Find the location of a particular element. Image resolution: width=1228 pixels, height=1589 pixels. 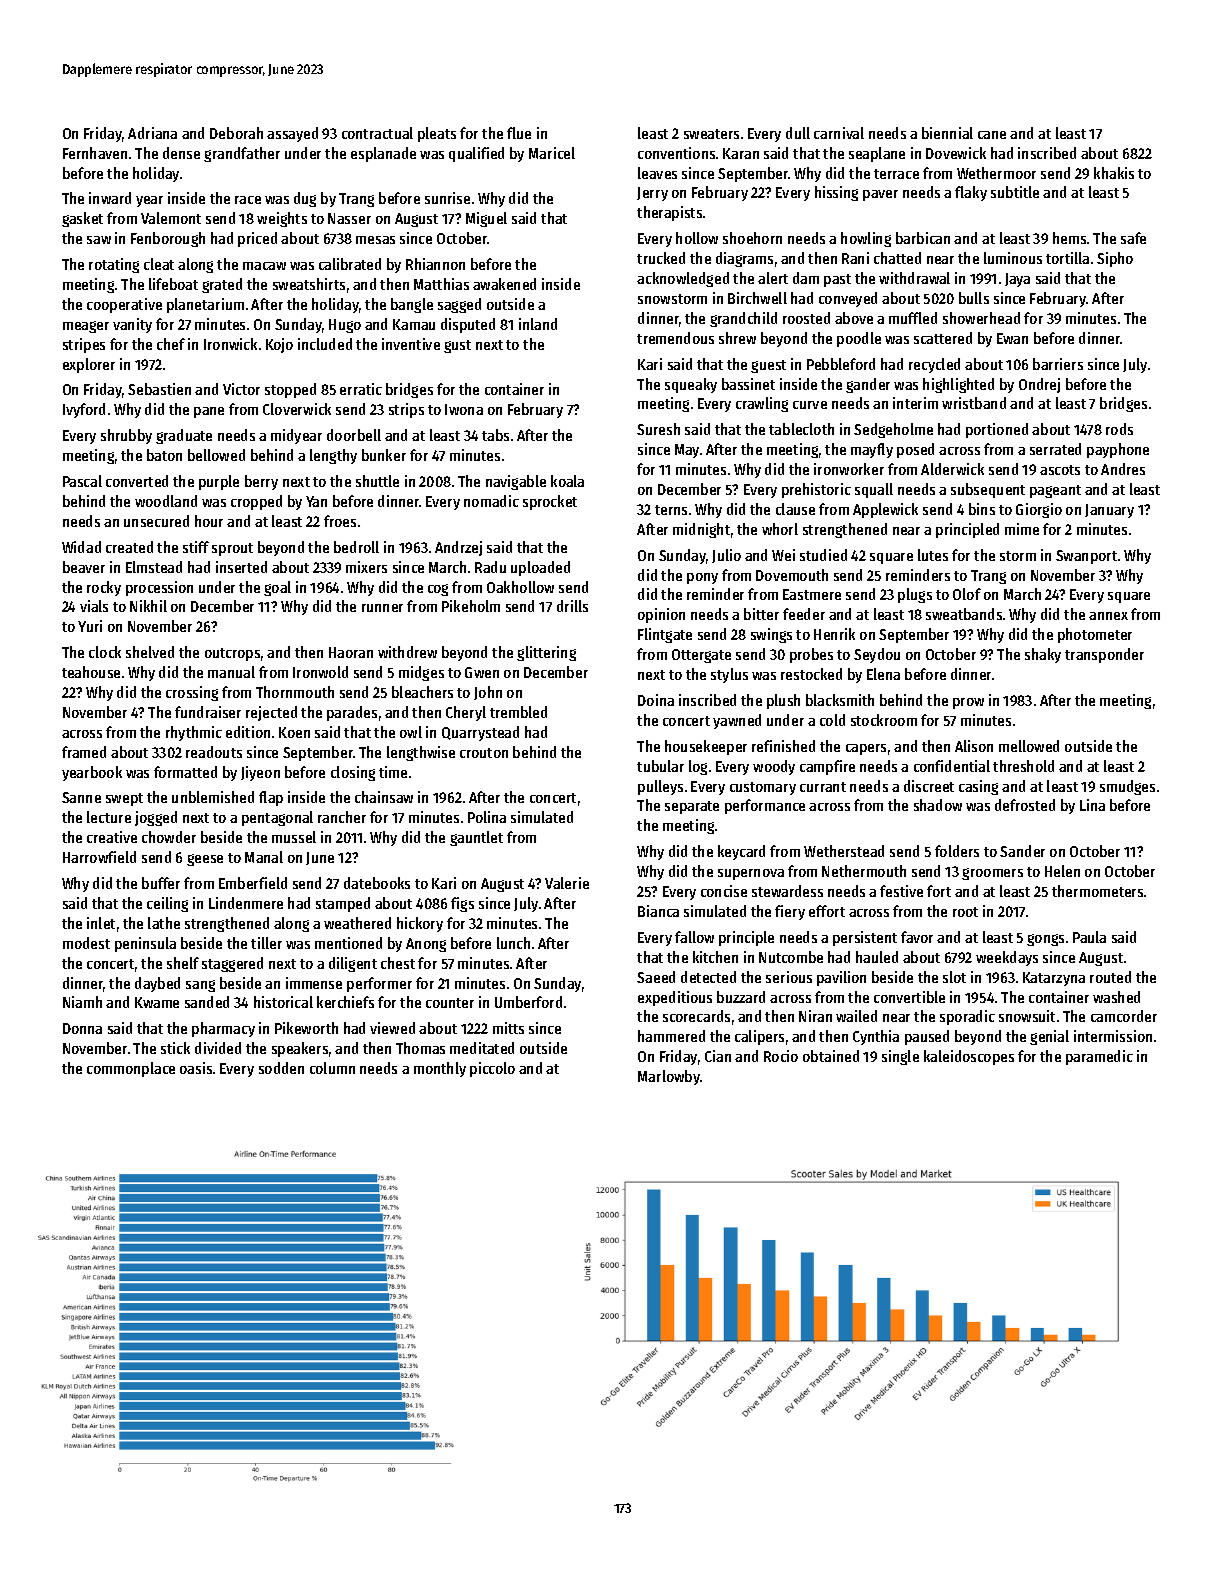

koala is located at coordinates (567, 481).
